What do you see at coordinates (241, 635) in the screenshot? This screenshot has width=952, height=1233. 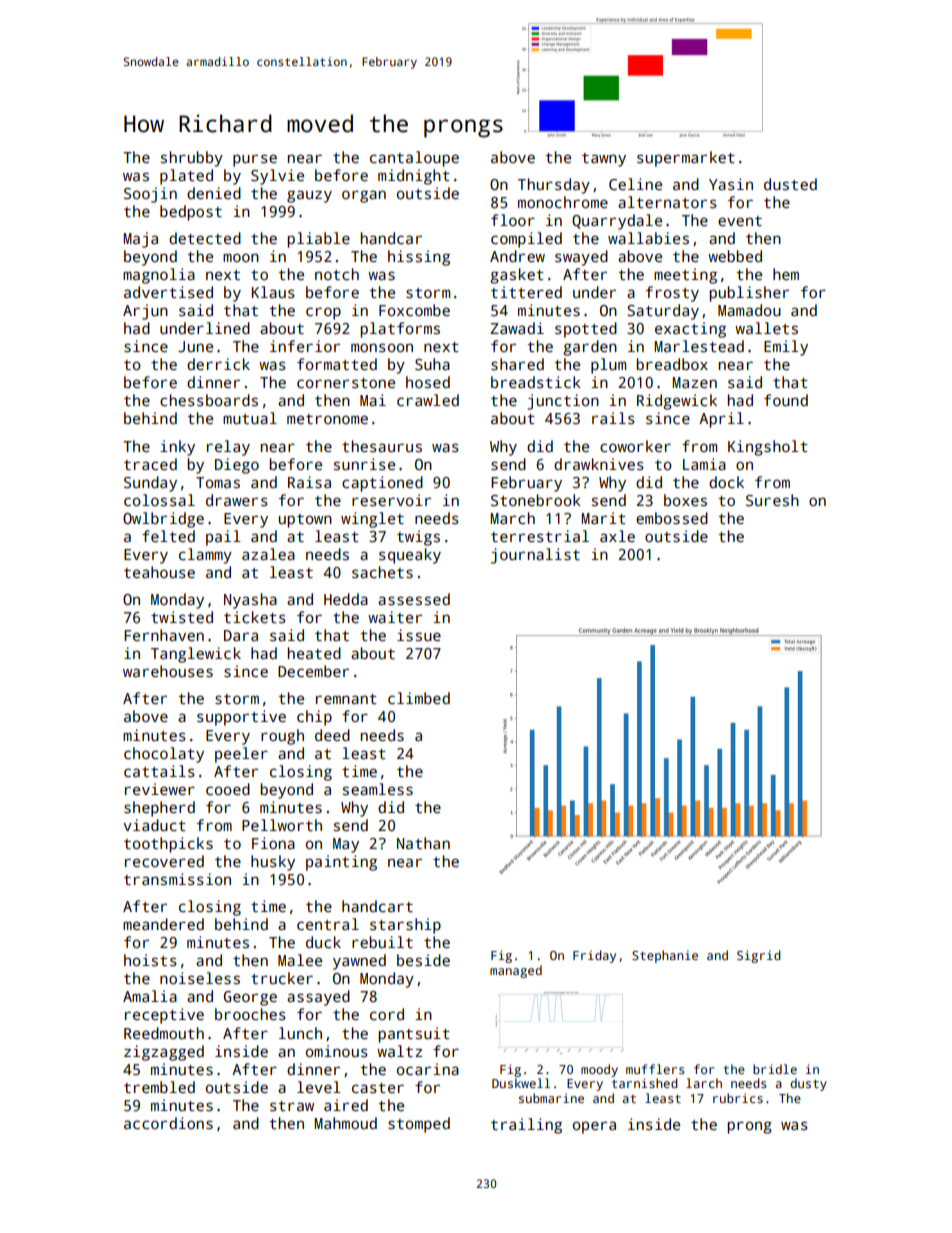 I see `Dara` at bounding box center [241, 635].
